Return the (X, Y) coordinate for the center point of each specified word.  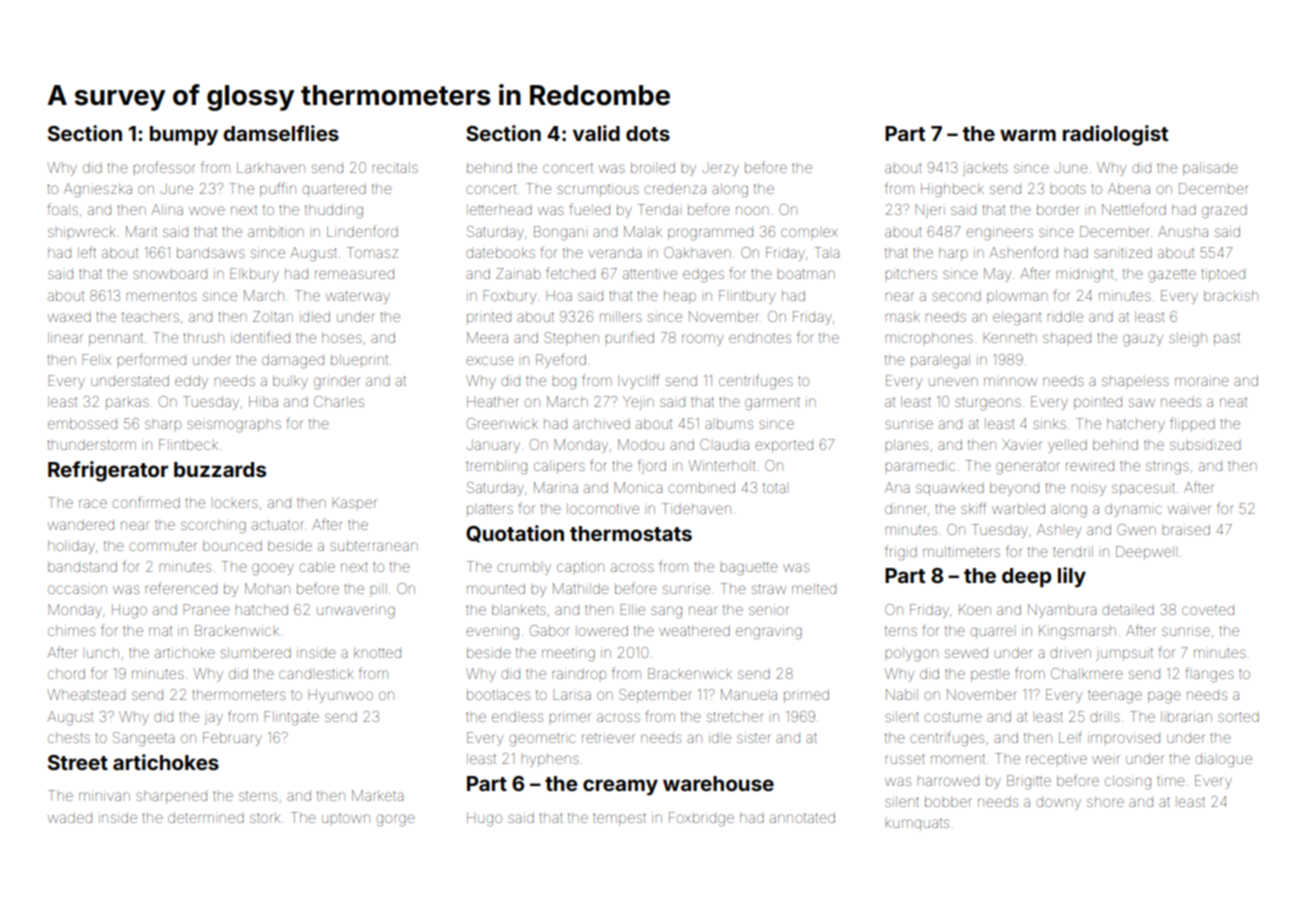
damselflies (281, 133)
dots (648, 133)
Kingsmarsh (1077, 632)
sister (754, 737)
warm (1028, 135)
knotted (377, 652)
